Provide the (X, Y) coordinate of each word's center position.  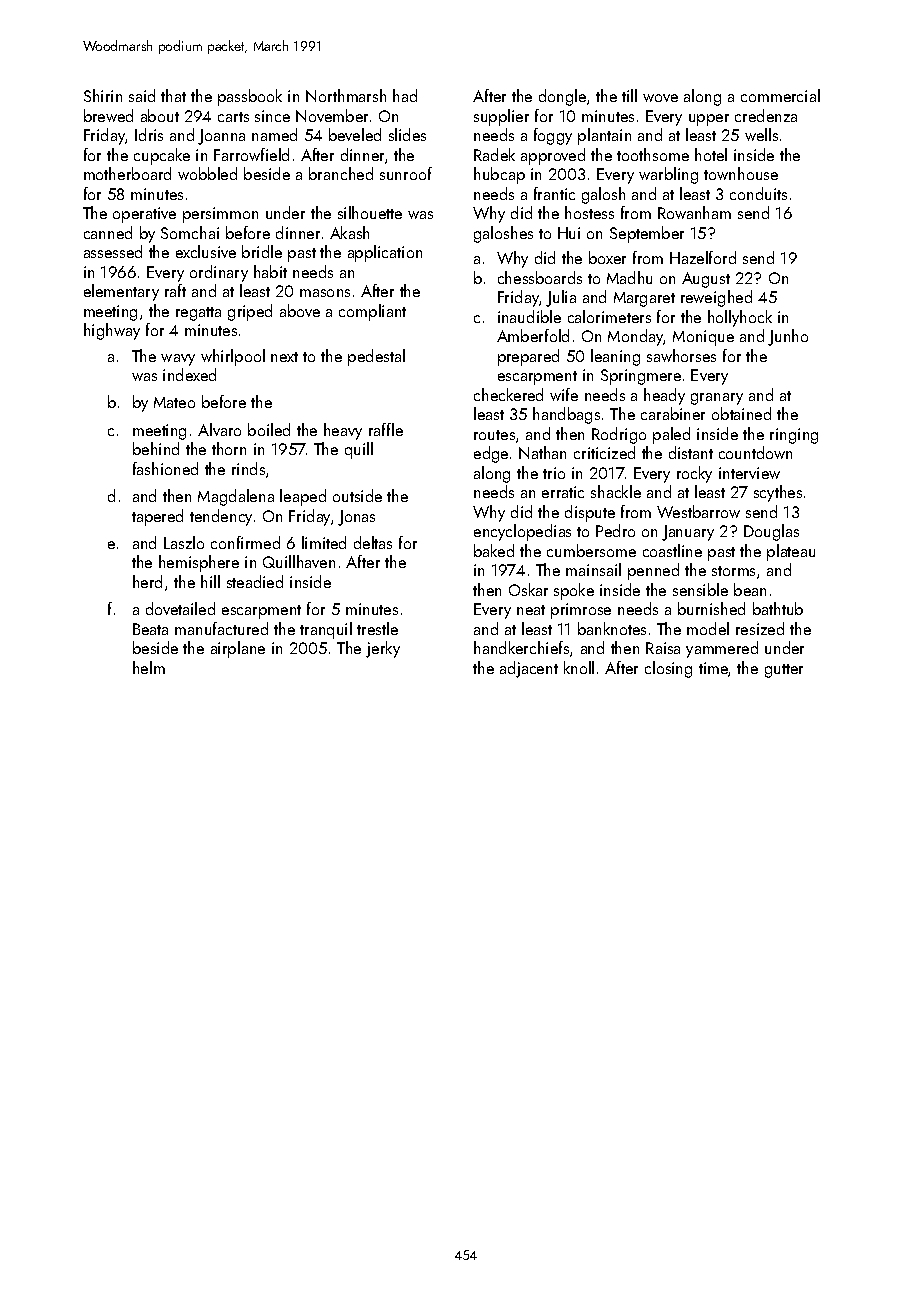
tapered (157, 517)
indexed (189, 374)
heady (664, 396)
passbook (250, 97)
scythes (778, 493)
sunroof (406, 173)
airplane (238, 649)
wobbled (207, 173)
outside (357, 495)
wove (660, 98)
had (405, 95)
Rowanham (694, 212)
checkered (508, 394)
